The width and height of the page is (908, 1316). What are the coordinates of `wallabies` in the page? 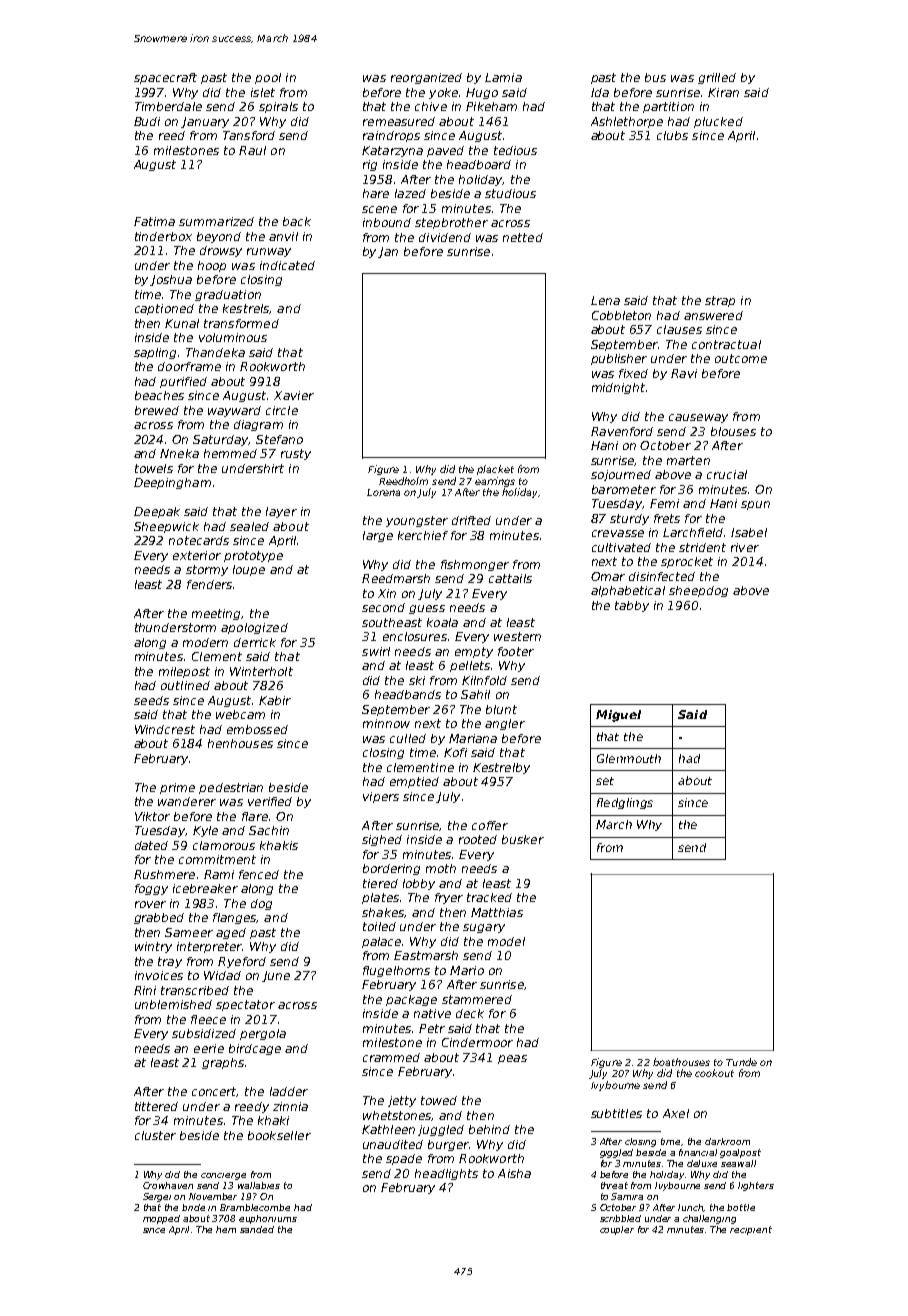 It's located at (259, 1185).
